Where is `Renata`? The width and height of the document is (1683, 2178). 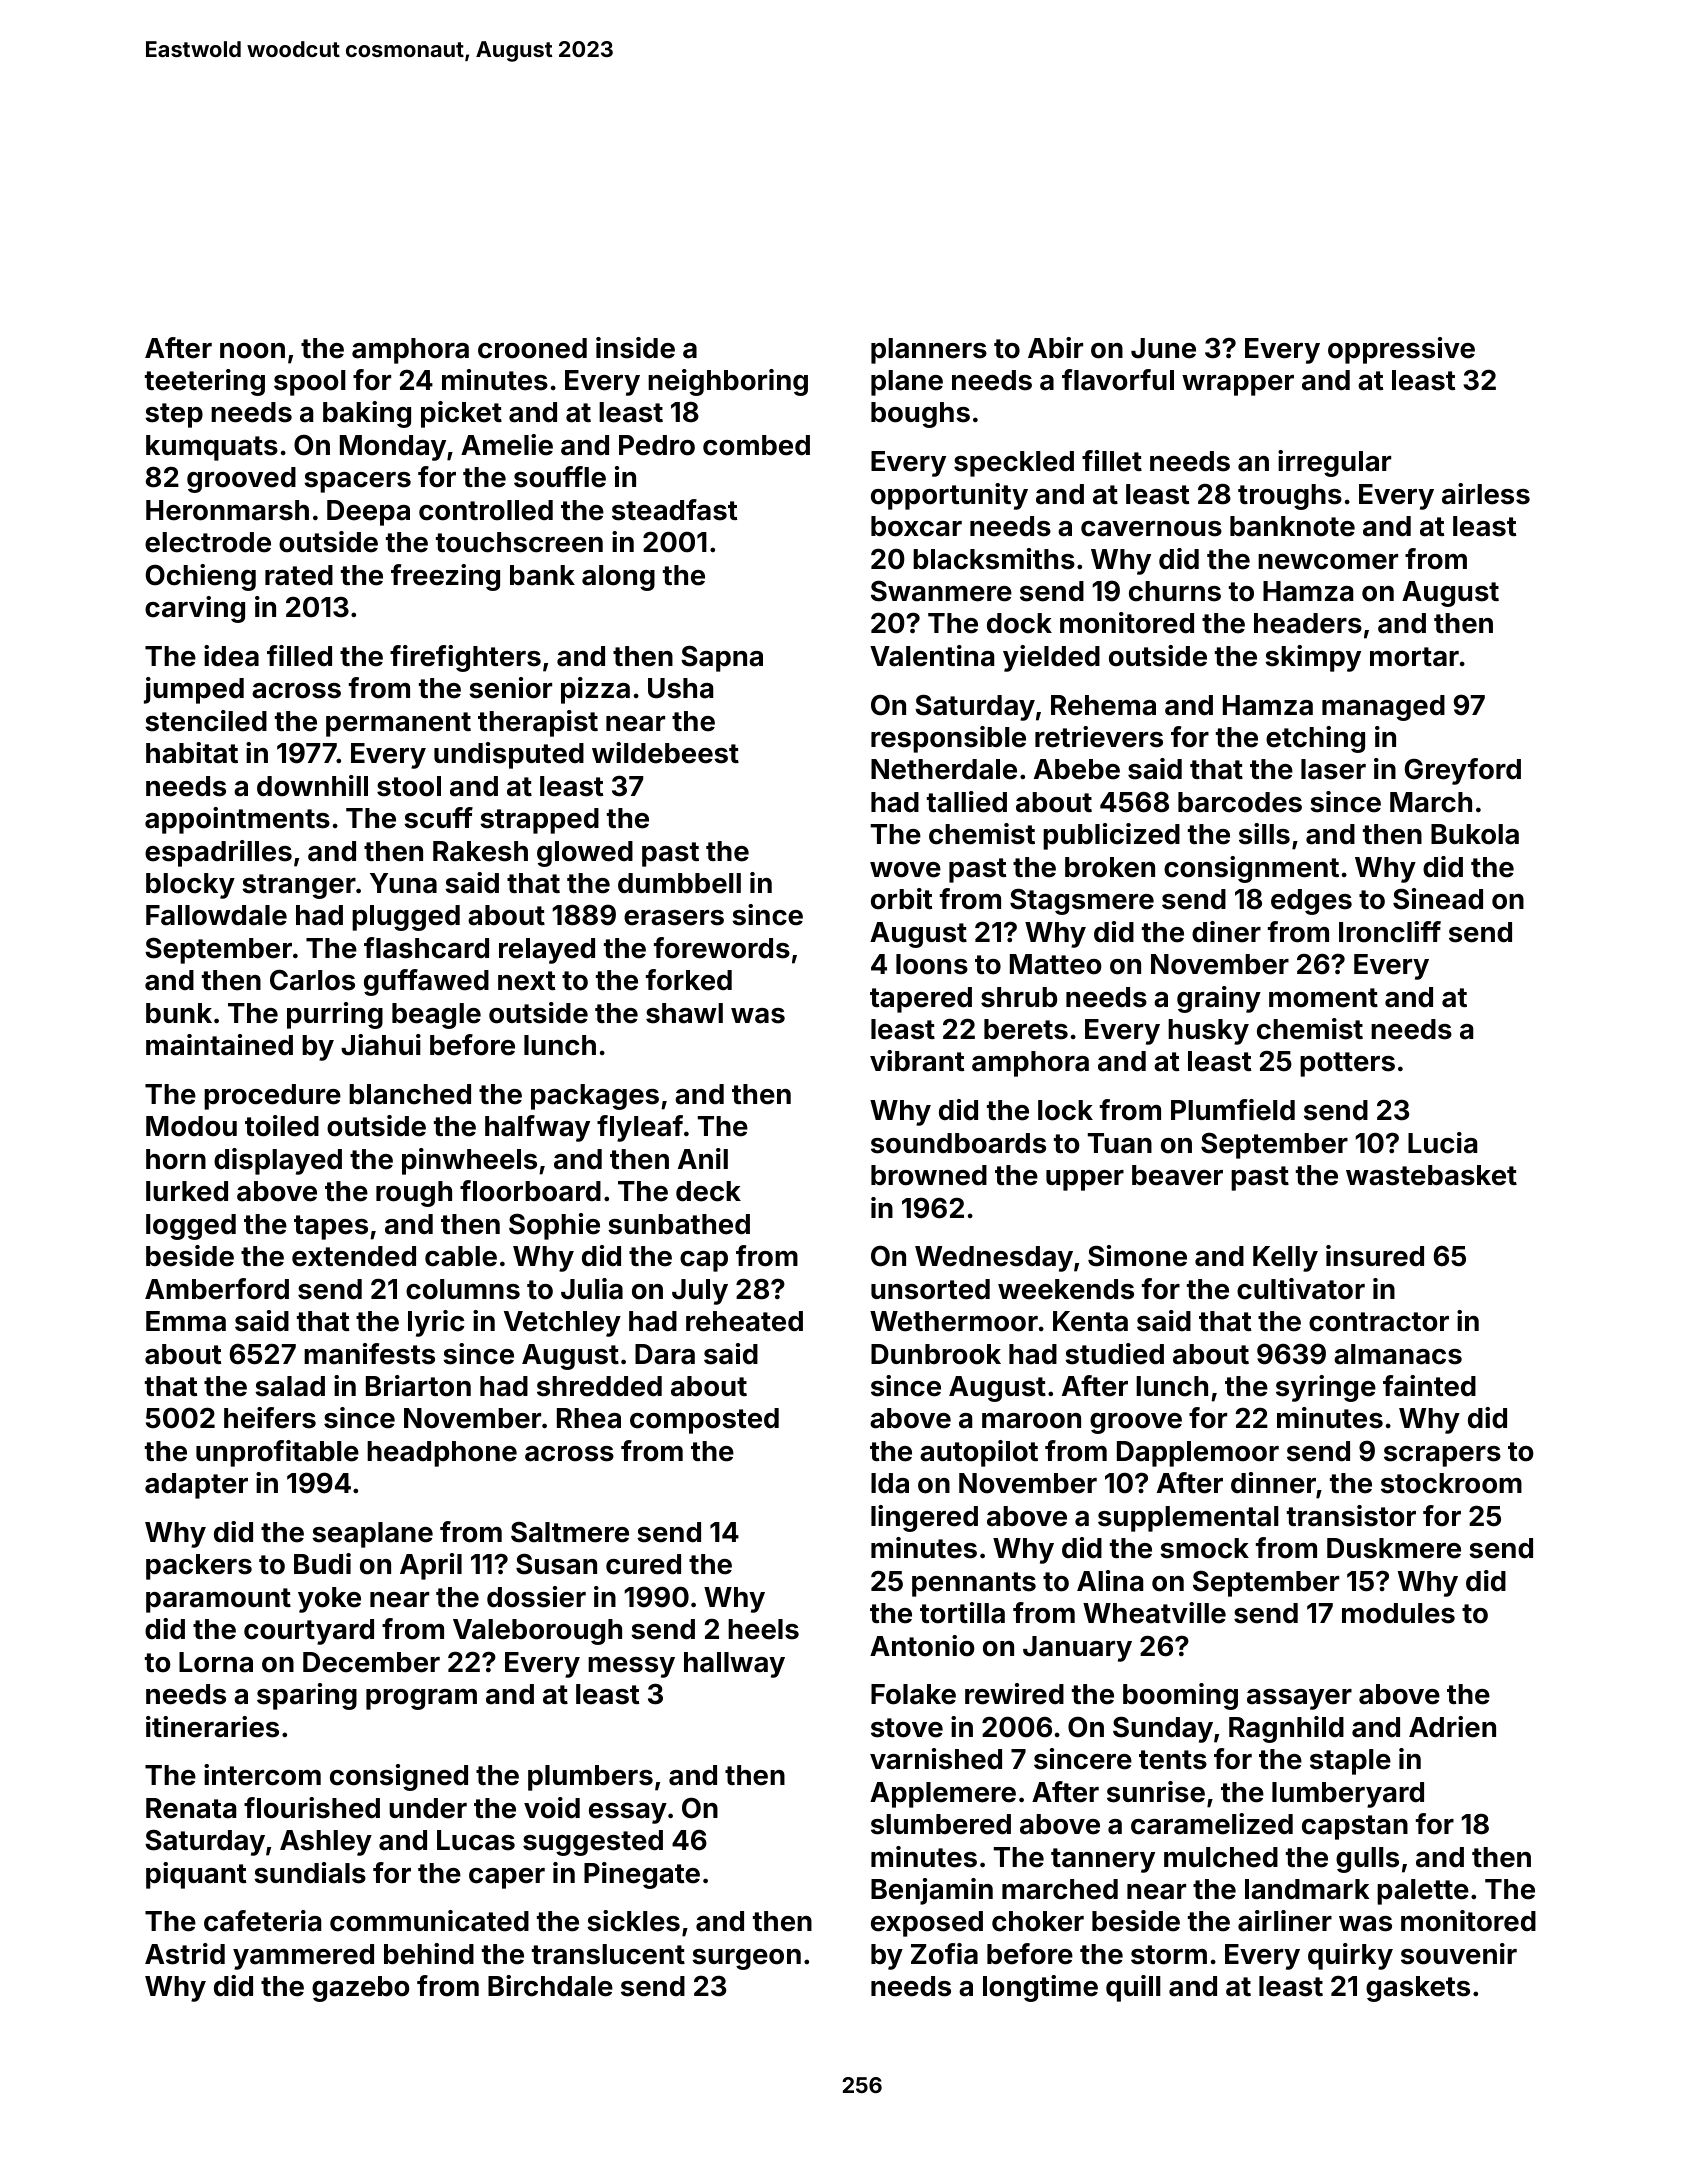
Renata is located at coordinates (191, 1808).
